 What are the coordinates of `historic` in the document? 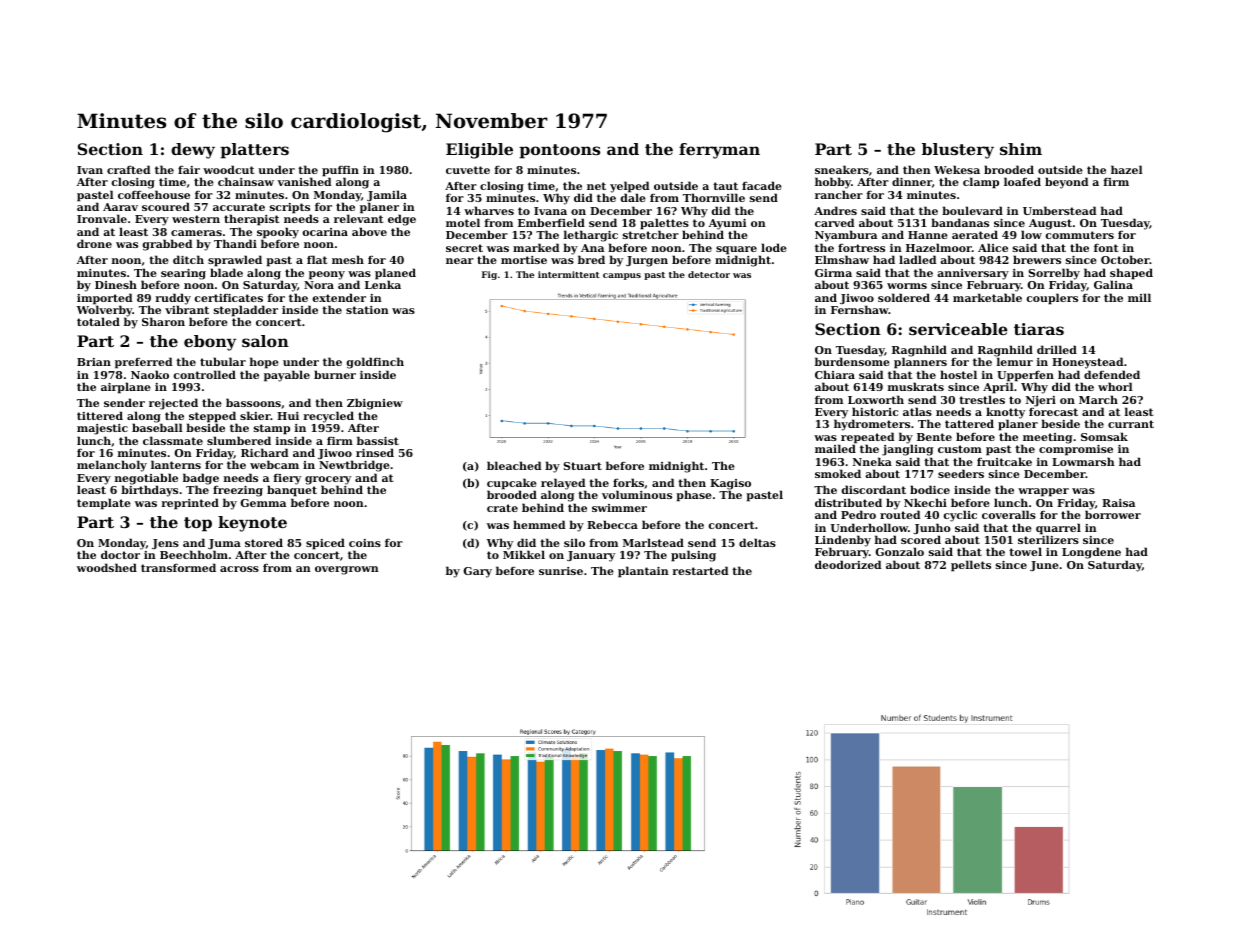 It's located at (875, 411).
